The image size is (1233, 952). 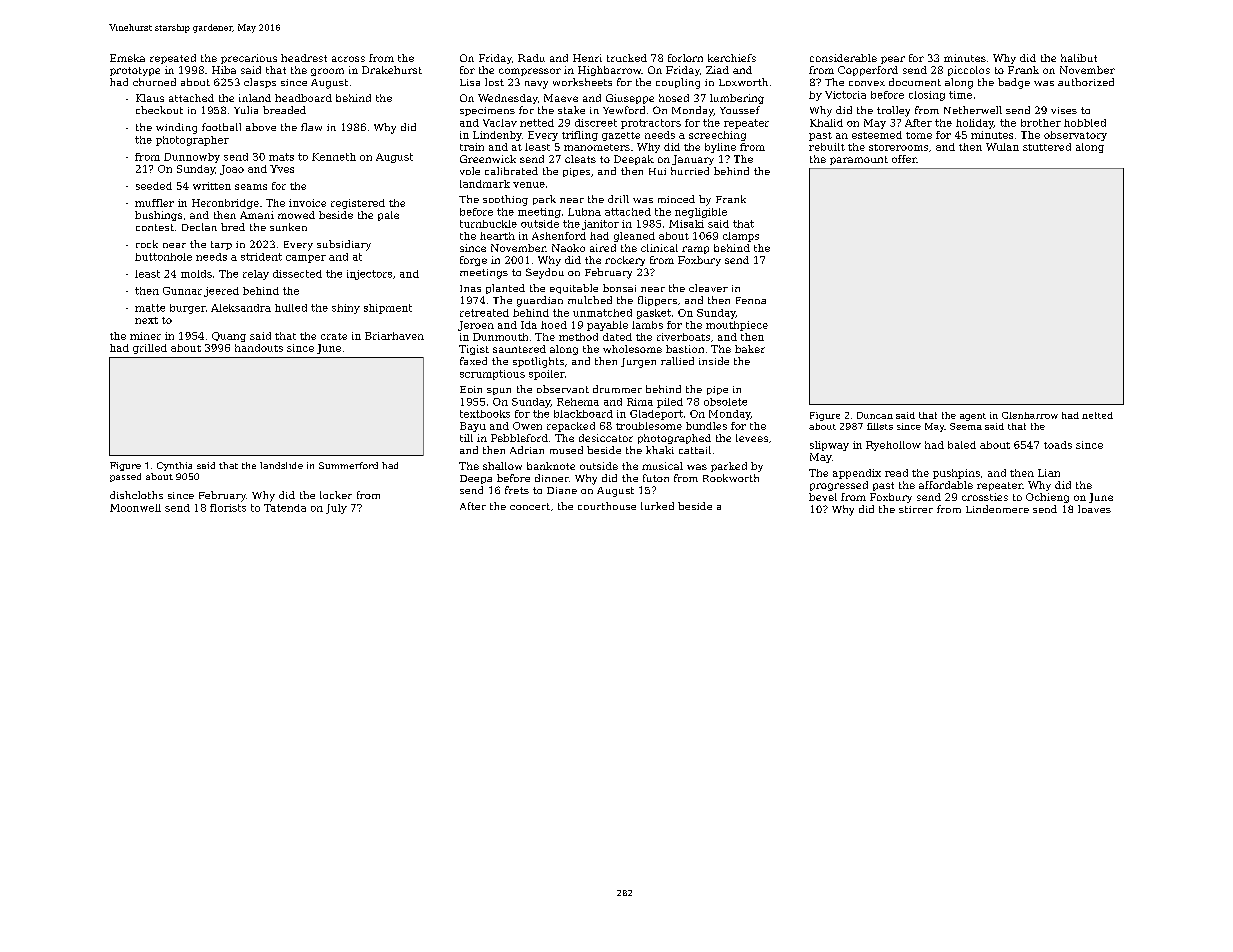 I want to click on January, so click(x=693, y=160).
